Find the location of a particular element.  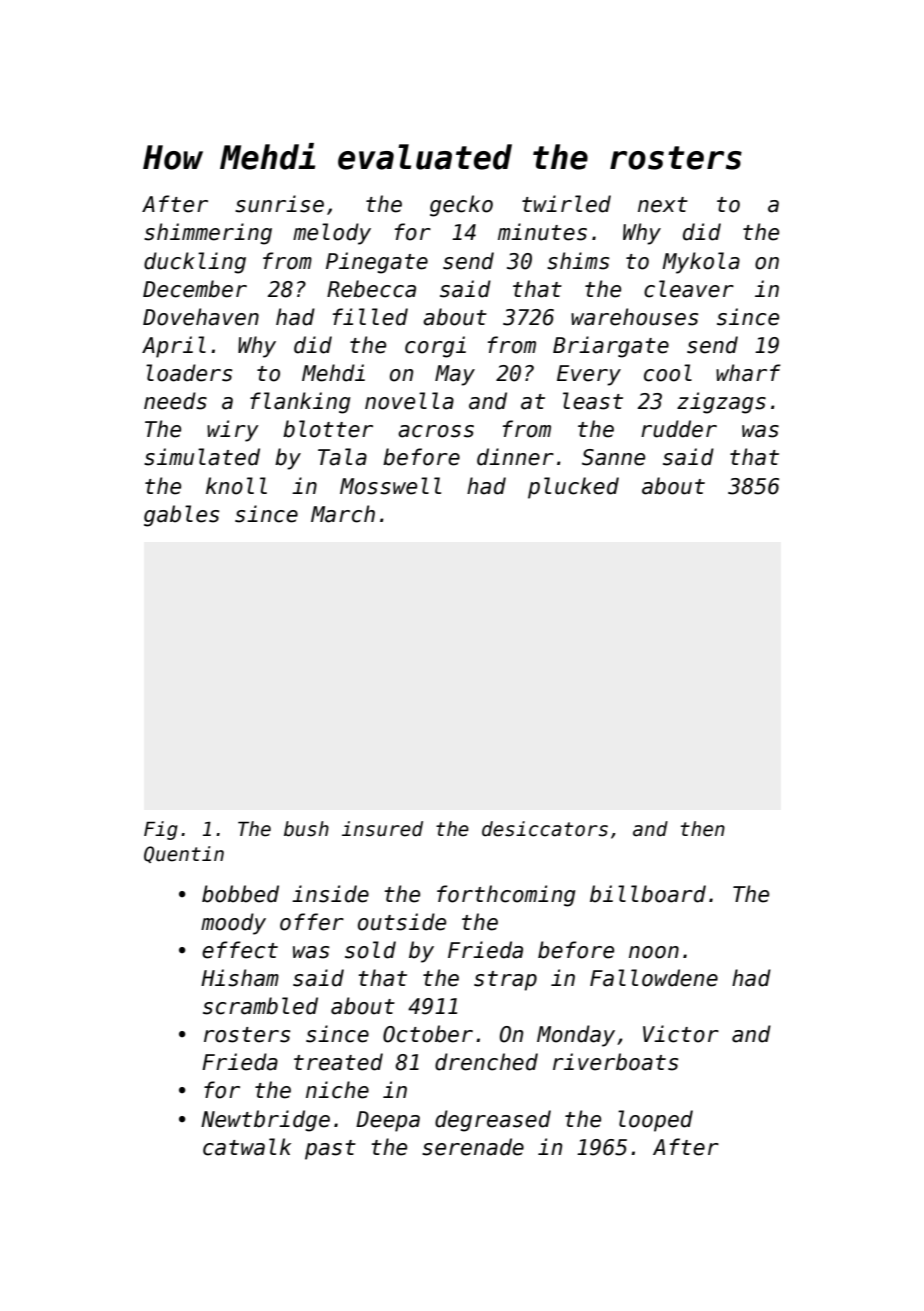

catwalk is located at coordinates (247, 1147).
